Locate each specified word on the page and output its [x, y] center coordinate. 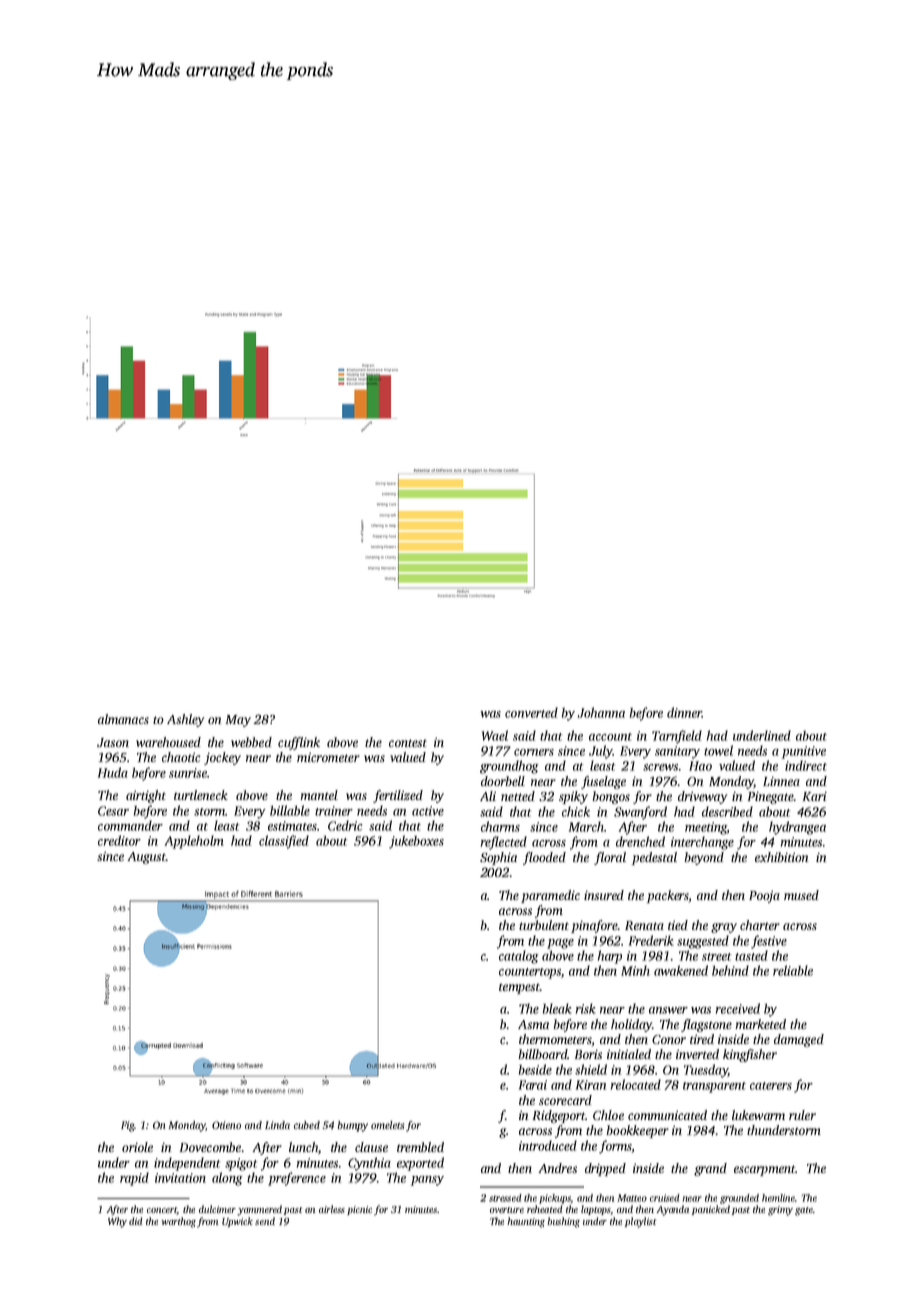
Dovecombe [210, 1147]
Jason [113, 742]
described [727, 811]
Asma [533, 1024]
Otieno [226, 1125]
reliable [793, 970]
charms [500, 826]
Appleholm [194, 842]
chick [576, 811]
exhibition [781, 857]
